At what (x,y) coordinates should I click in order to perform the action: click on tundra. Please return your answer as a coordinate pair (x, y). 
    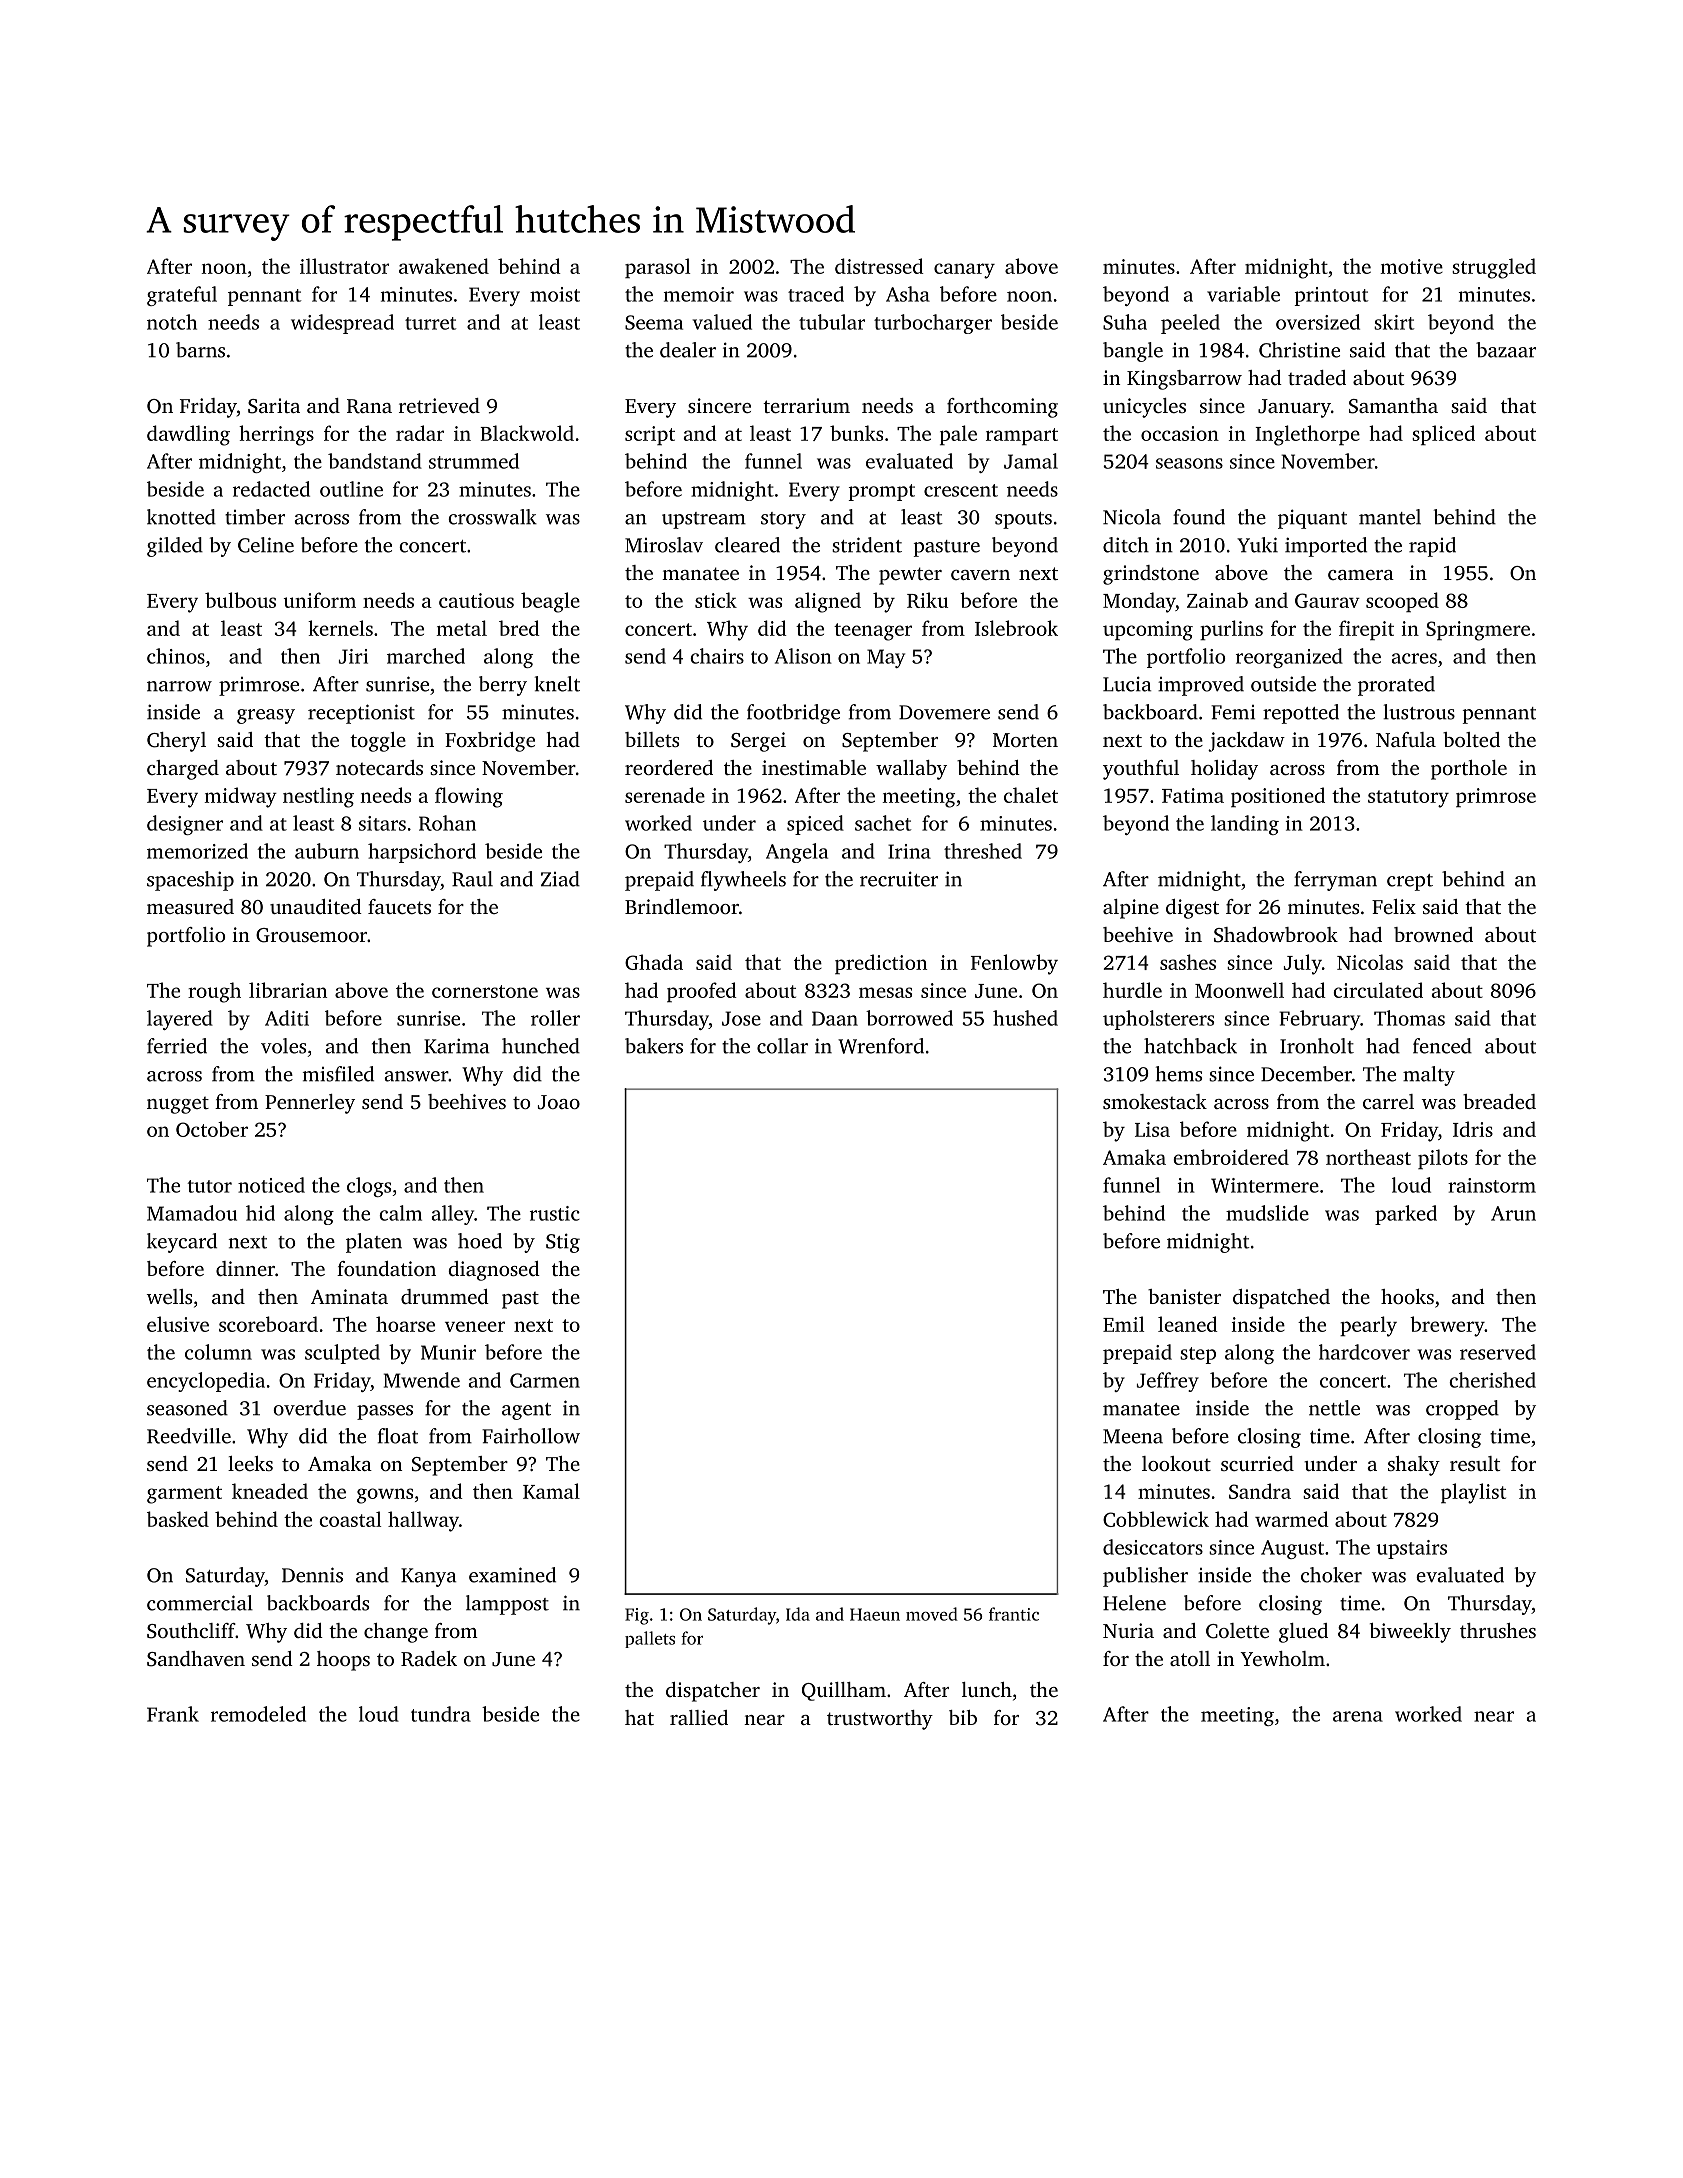
    Looking at the image, I should click on (441, 1714).
